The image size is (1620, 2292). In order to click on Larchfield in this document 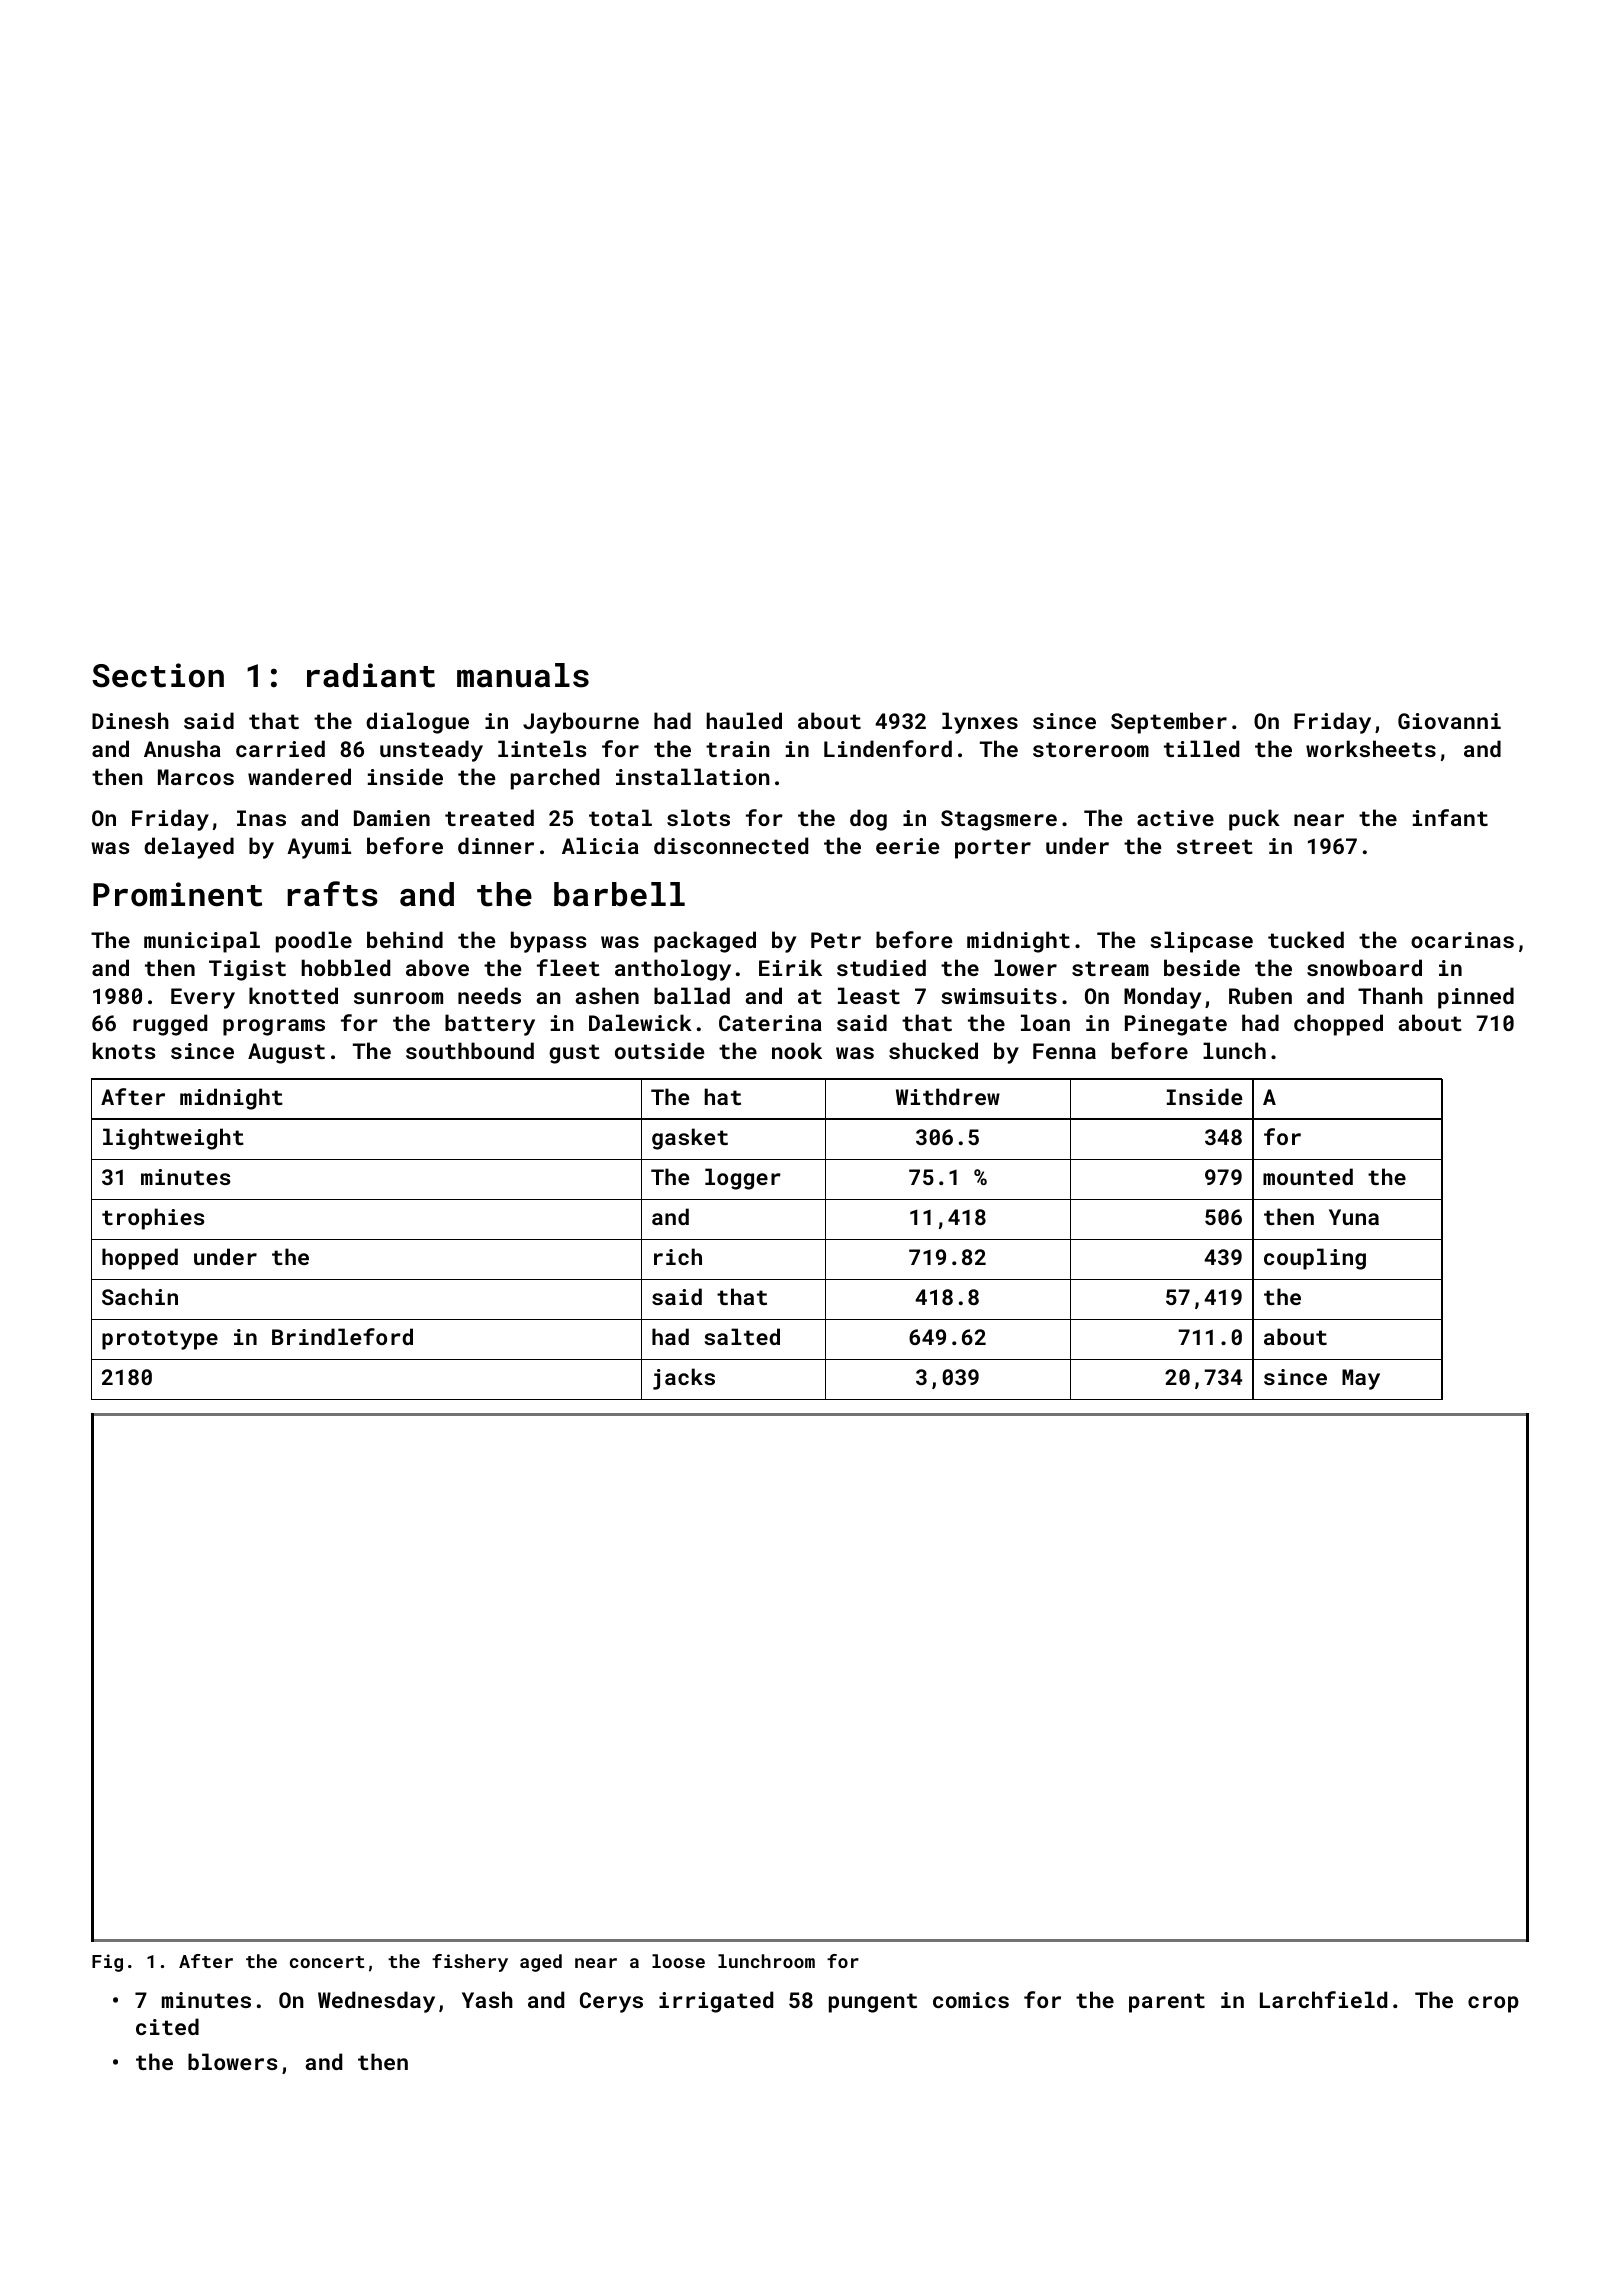, I will do `click(1323, 1999)`.
